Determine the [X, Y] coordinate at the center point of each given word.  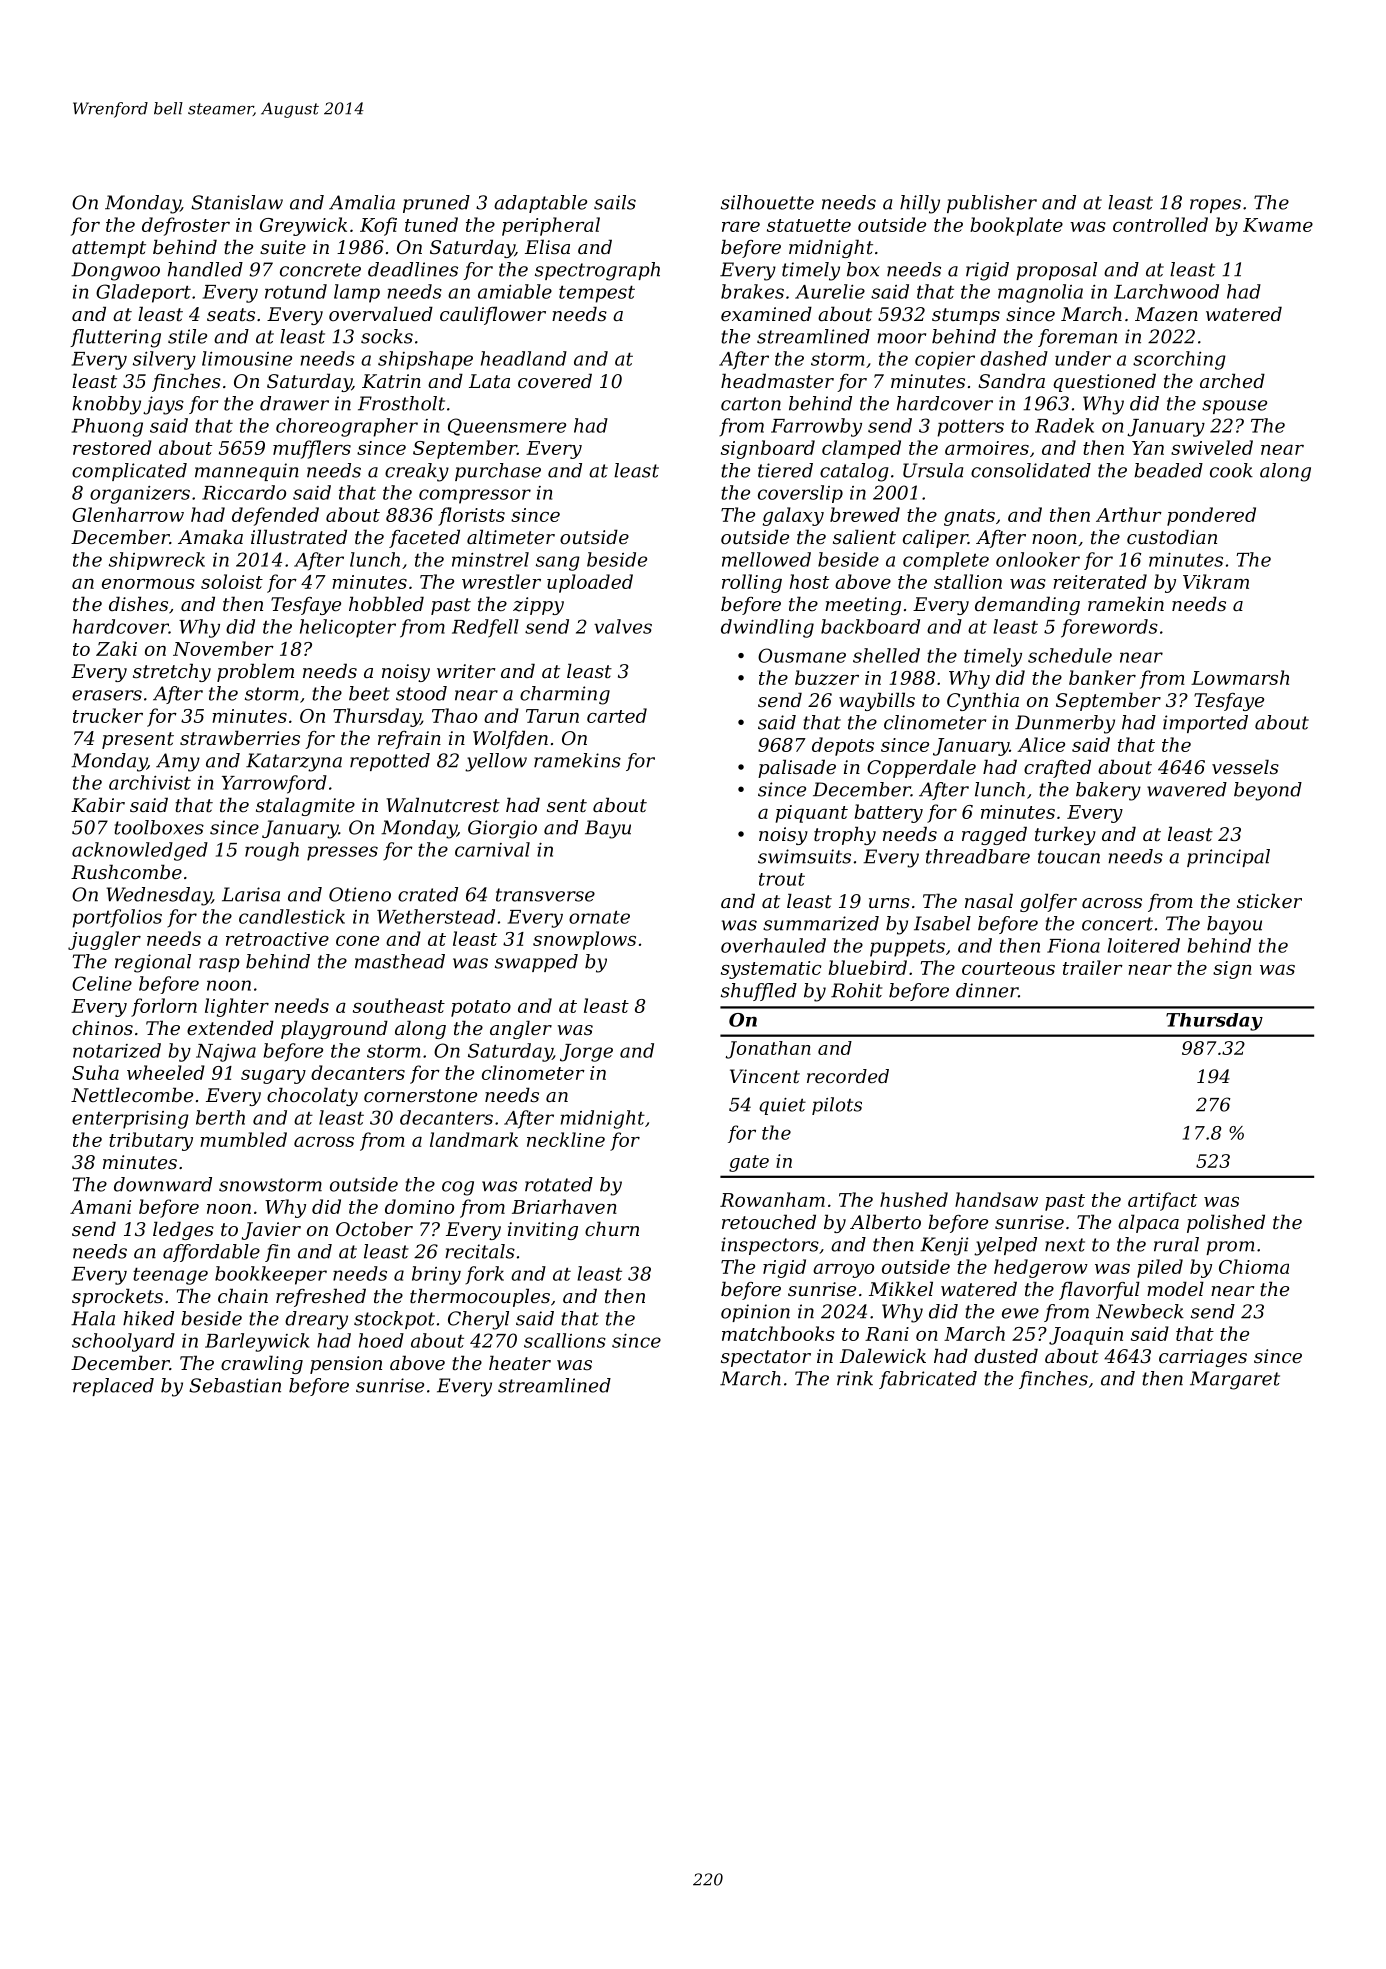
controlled [1160, 224]
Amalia [362, 202]
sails [615, 202]
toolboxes [159, 827]
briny [436, 1275]
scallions [565, 1340]
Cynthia [983, 701]
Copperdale [921, 768]
